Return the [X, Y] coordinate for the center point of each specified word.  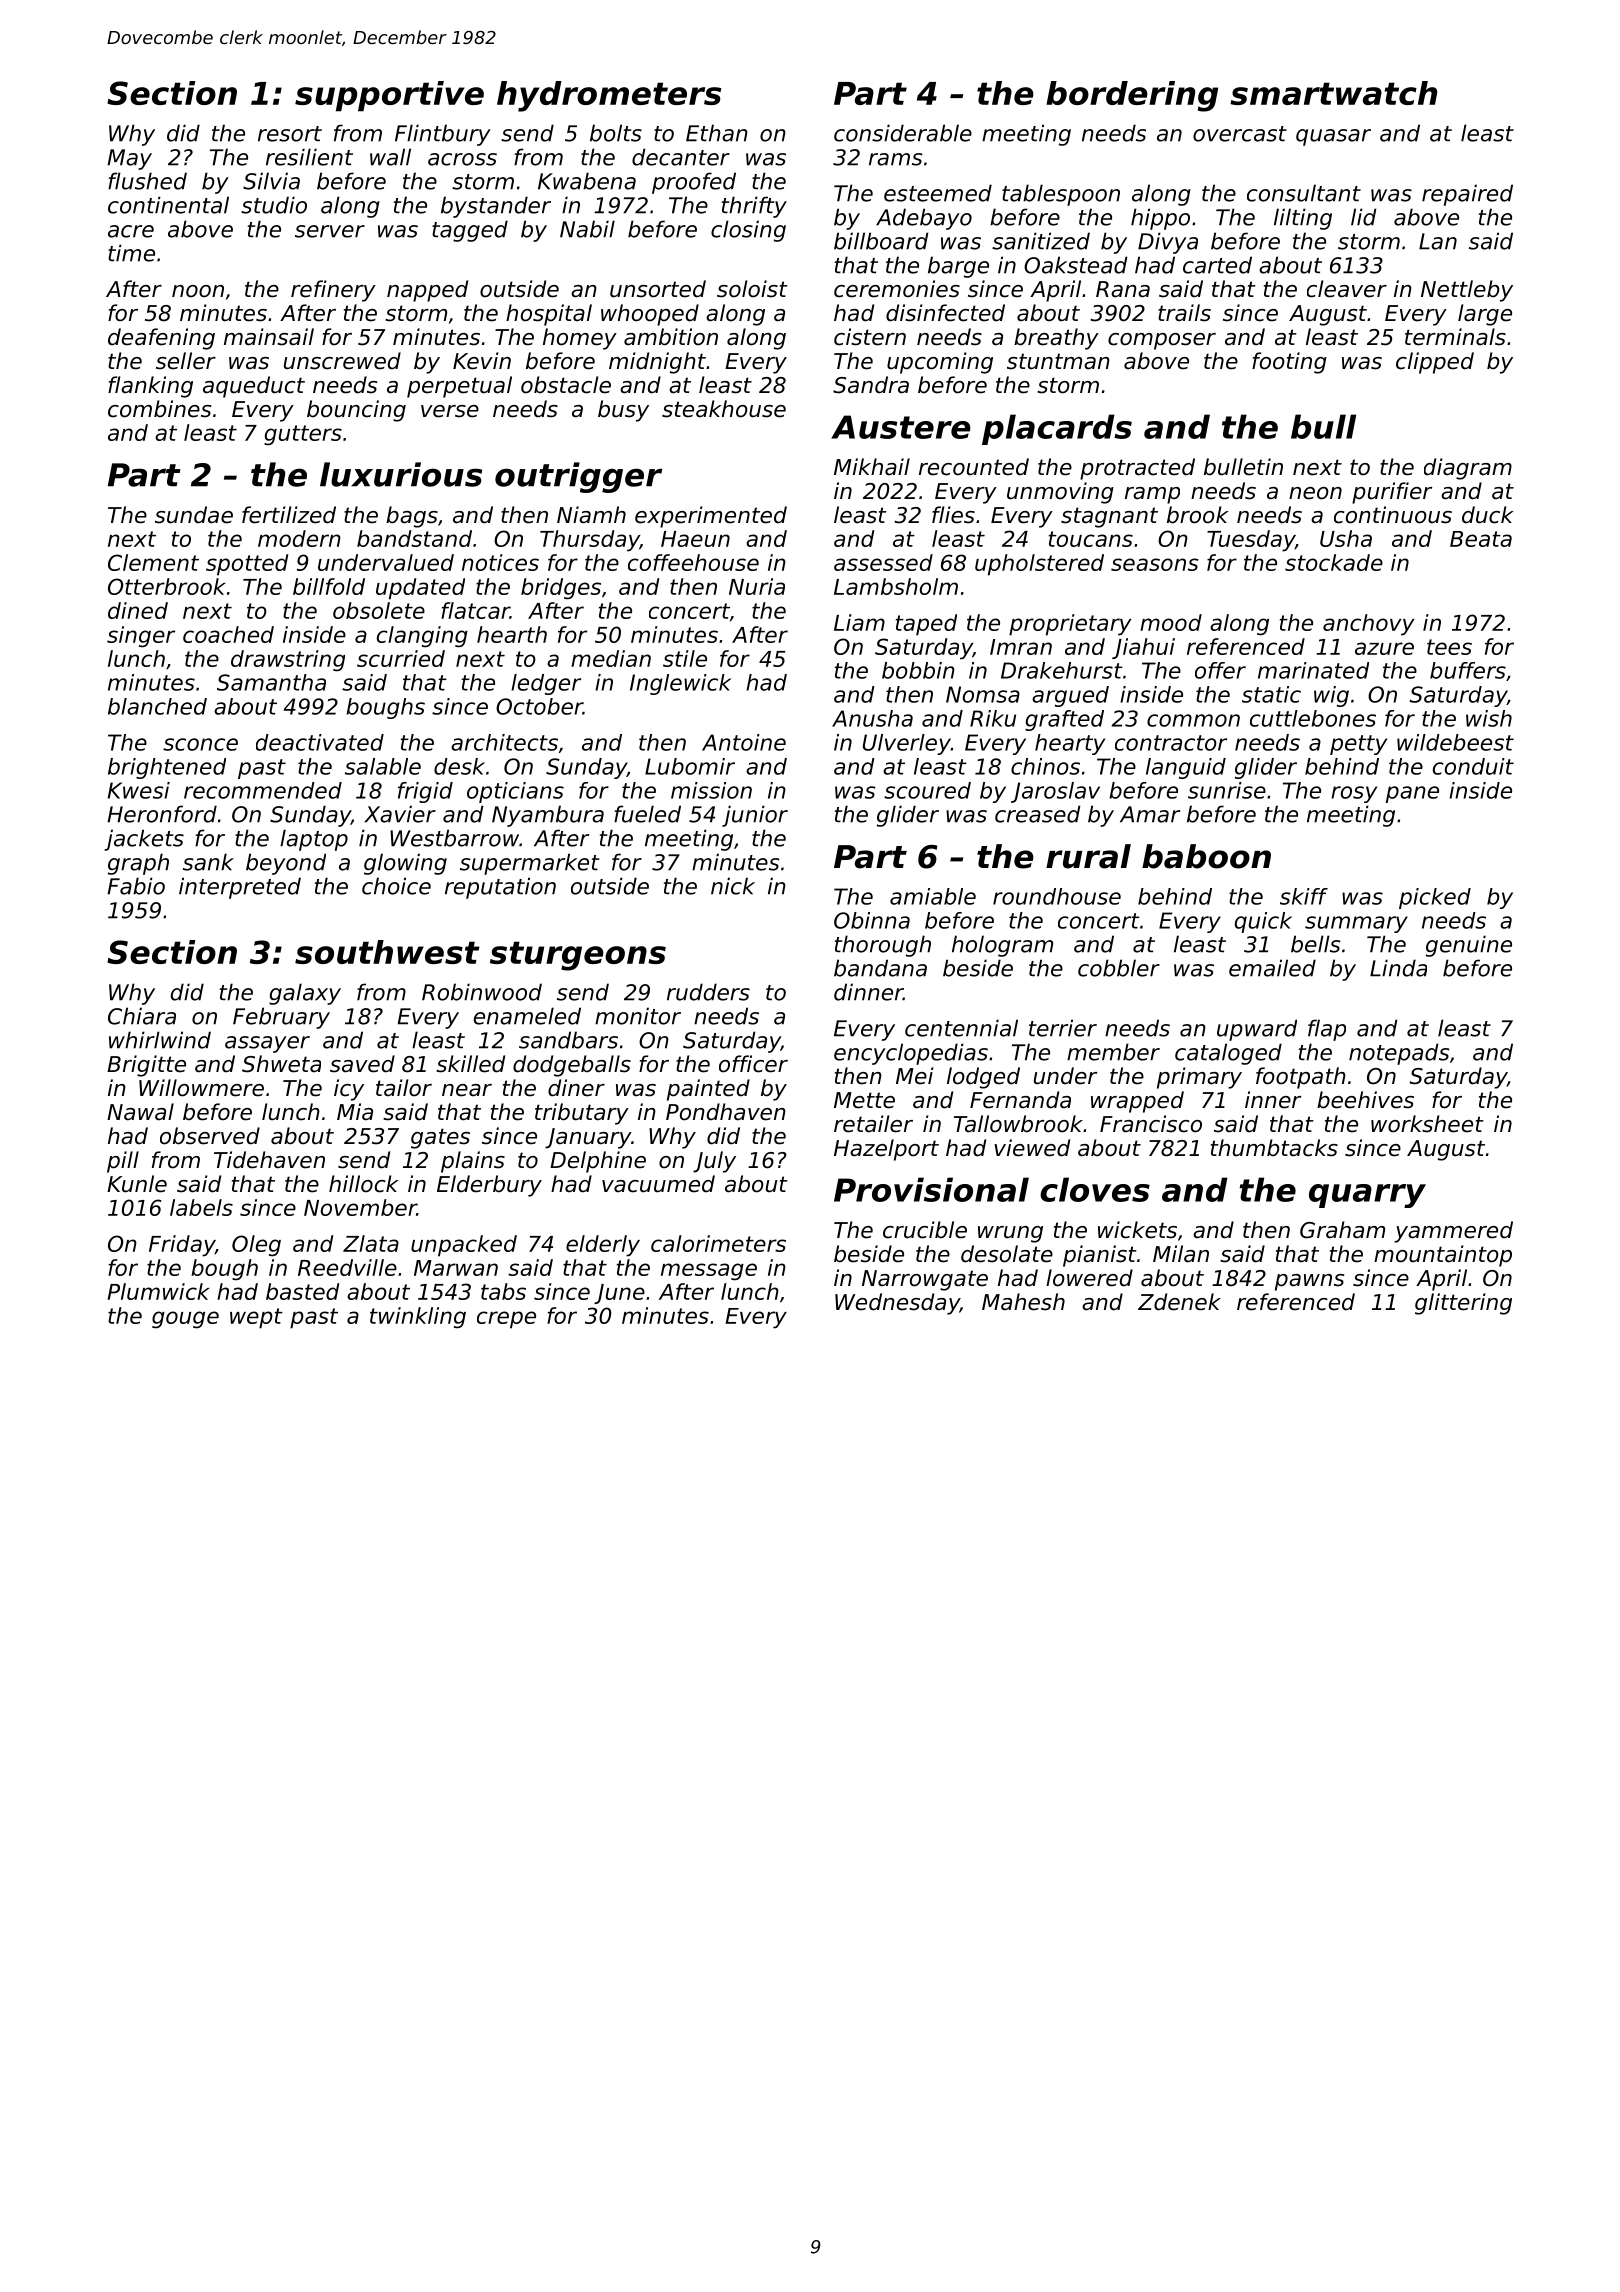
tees [1449, 647]
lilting [1303, 219]
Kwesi [139, 790]
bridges [561, 589]
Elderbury [489, 1186]
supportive [389, 96]
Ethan [717, 133]
